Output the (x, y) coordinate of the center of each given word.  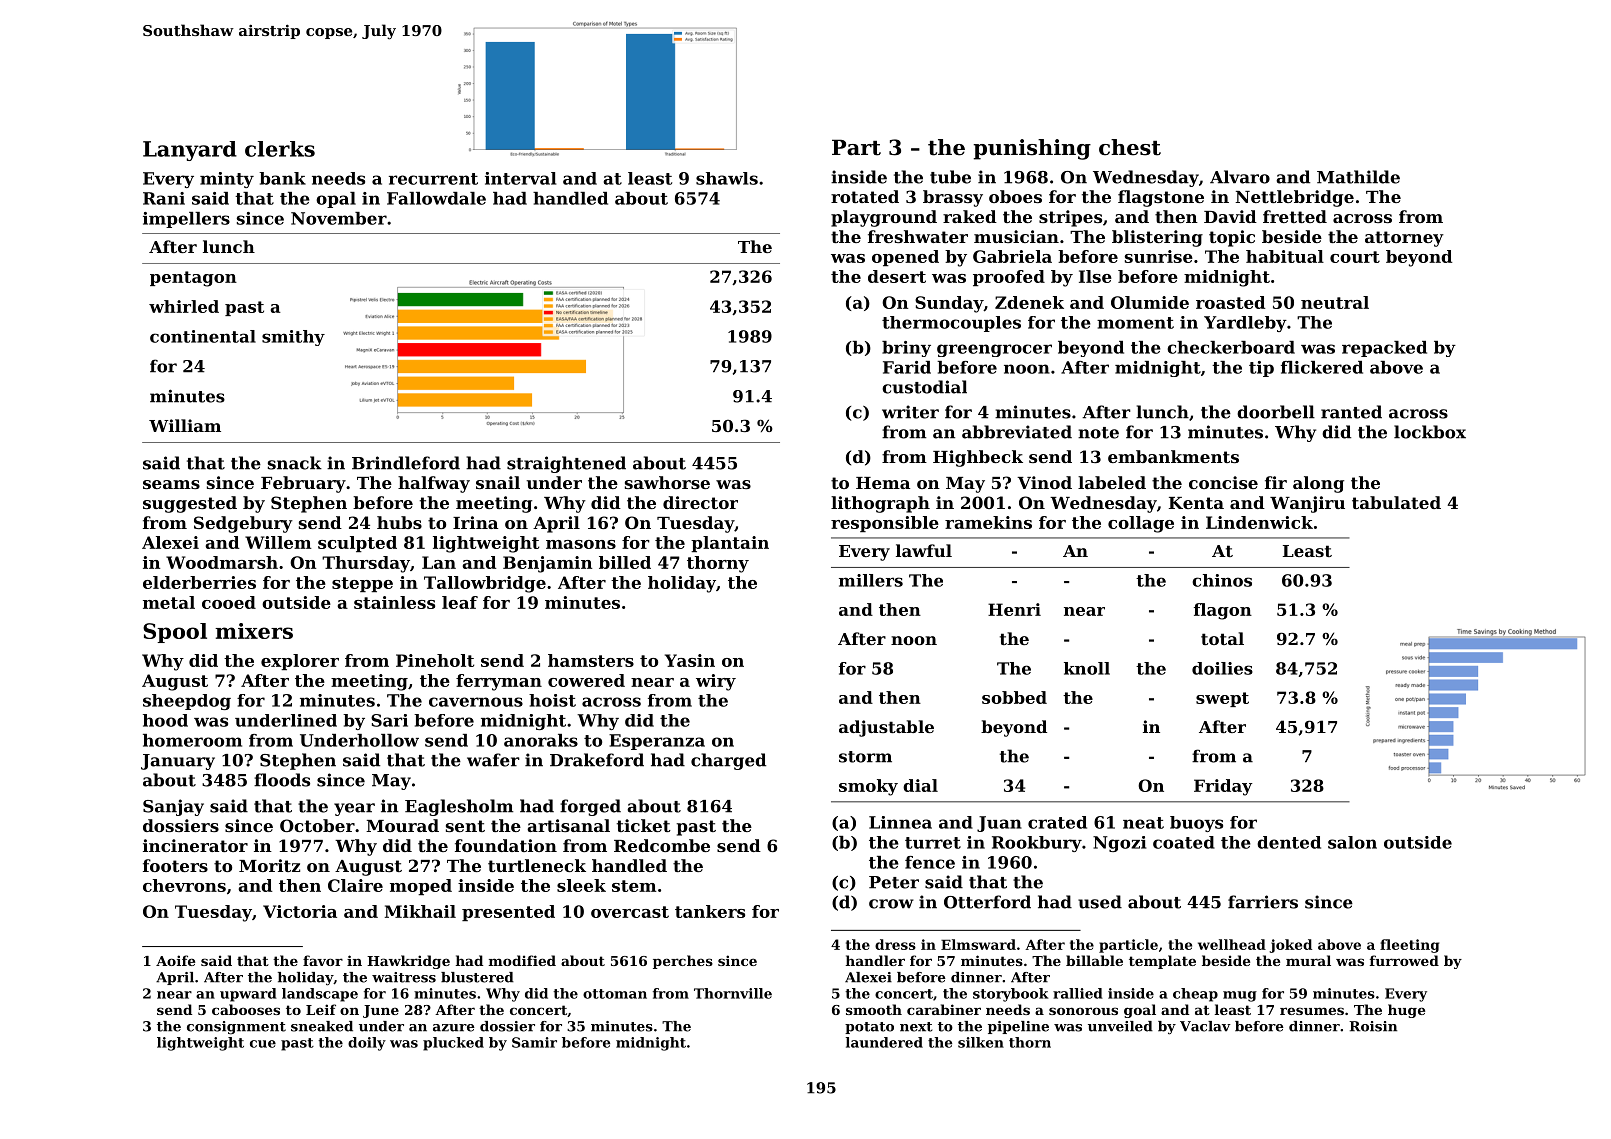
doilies (1222, 668)
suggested (190, 504)
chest (1130, 147)
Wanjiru (1307, 504)
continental (203, 336)
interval (520, 178)
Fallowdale (436, 198)
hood (165, 720)
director (700, 502)
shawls (727, 178)
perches (683, 962)
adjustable (886, 728)
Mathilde (1358, 177)
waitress (404, 977)
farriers (1263, 902)
